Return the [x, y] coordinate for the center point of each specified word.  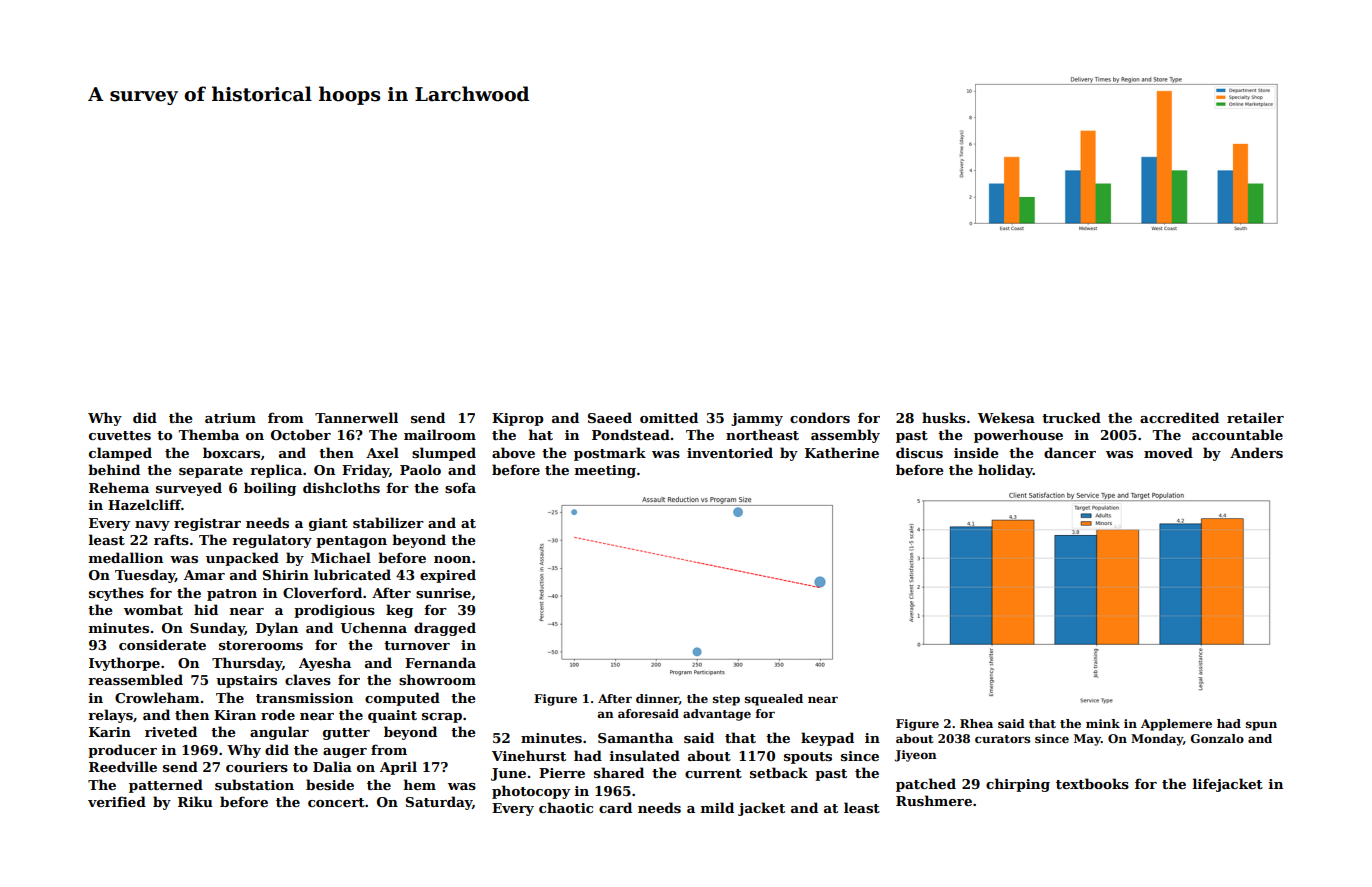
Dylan [277, 629]
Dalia [332, 766]
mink [1103, 723]
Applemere [1176, 725]
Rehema [119, 487]
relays [110, 716]
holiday [1005, 471]
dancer [1070, 452]
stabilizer [388, 522]
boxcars [231, 452]
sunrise [443, 593]
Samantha [635, 737]
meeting [605, 471]
